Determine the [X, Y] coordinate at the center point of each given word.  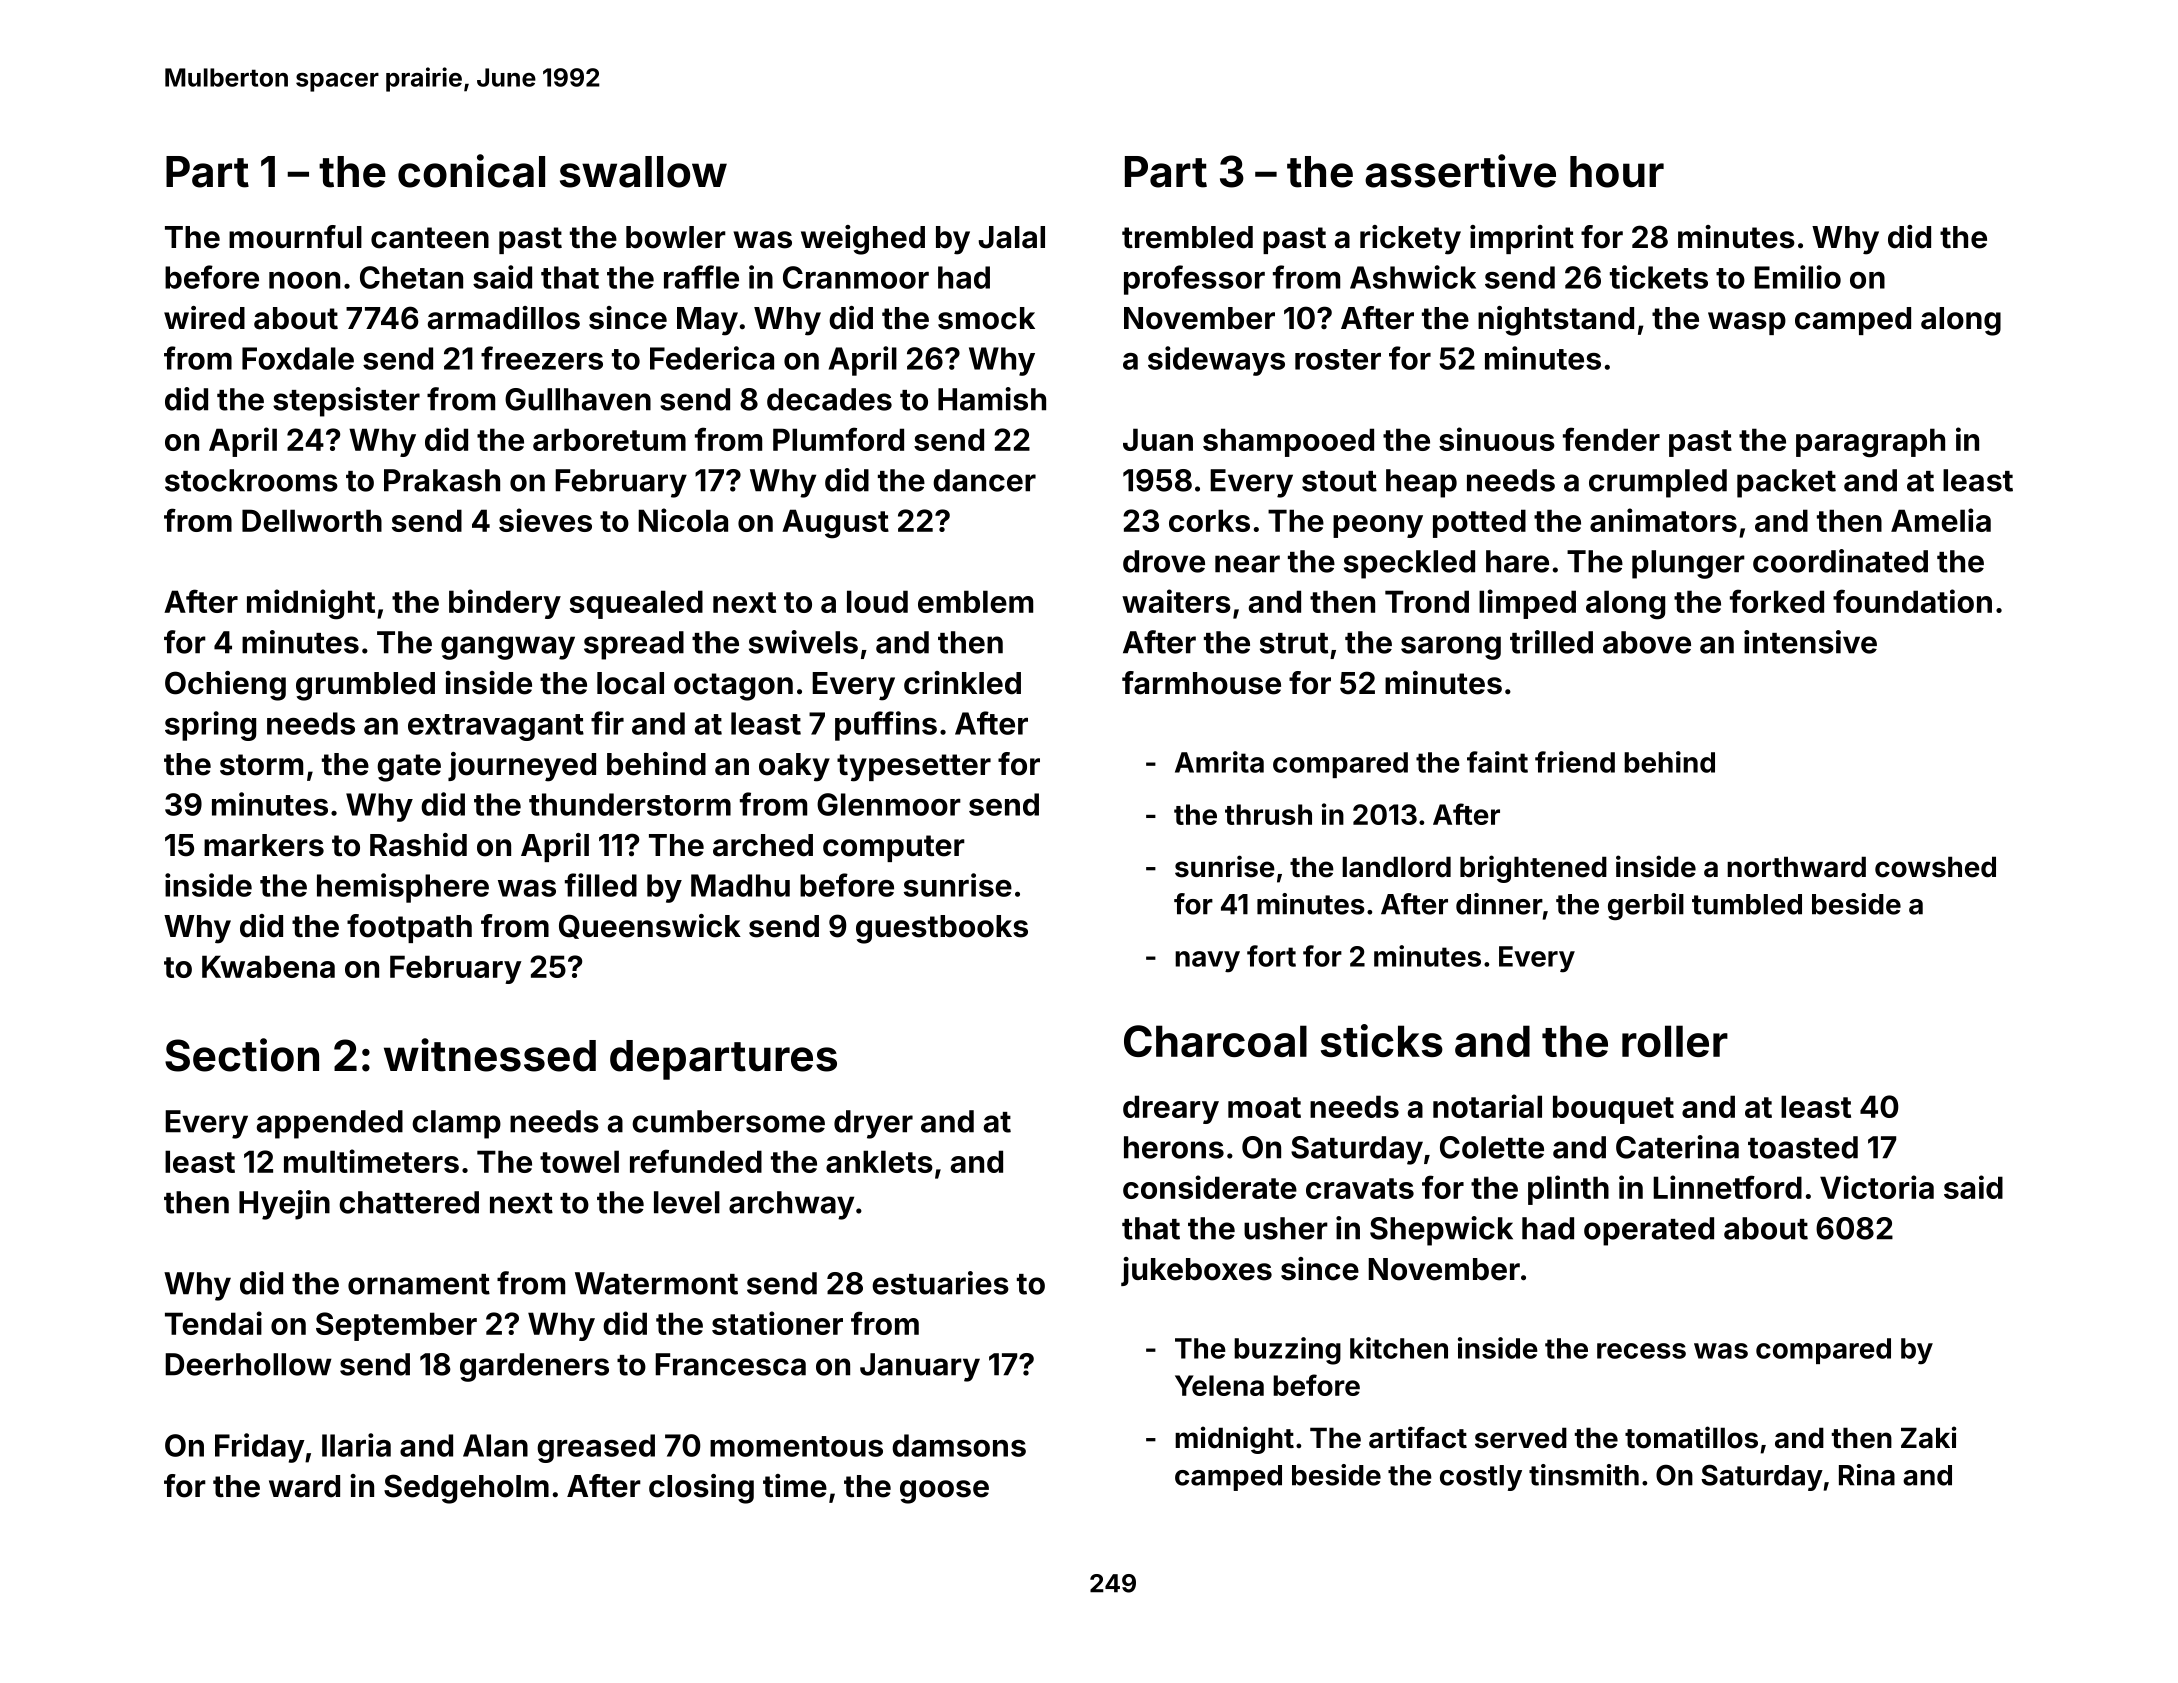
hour [1617, 172]
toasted [1803, 1147]
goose [944, 1492]
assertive [1460, 171]
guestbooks [942, 929]
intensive [1810, 642]
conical [471, 171]
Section [242, 1055]
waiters [1176, 601]
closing [701, 1489]
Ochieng [225, 686]
